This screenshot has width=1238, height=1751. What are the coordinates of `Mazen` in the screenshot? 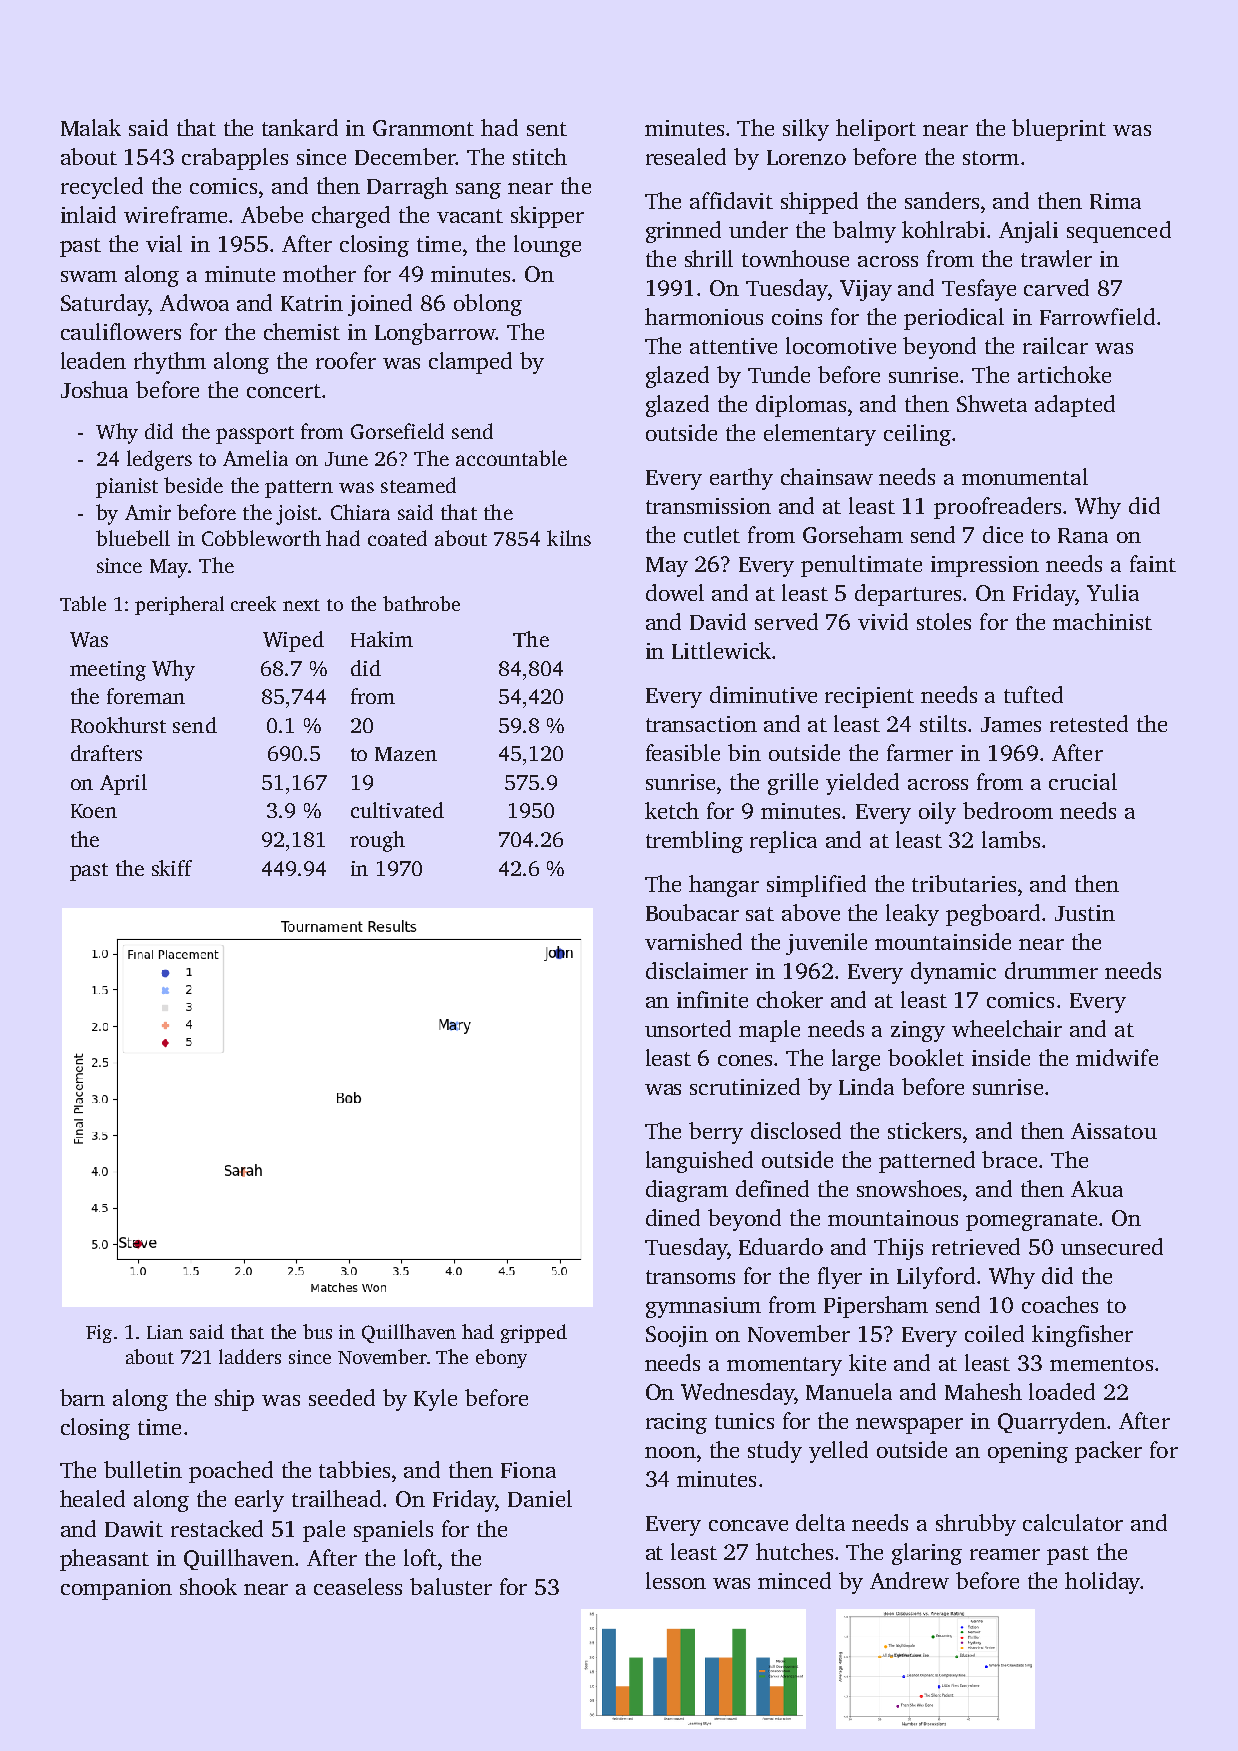 It's located at (406, 754).
